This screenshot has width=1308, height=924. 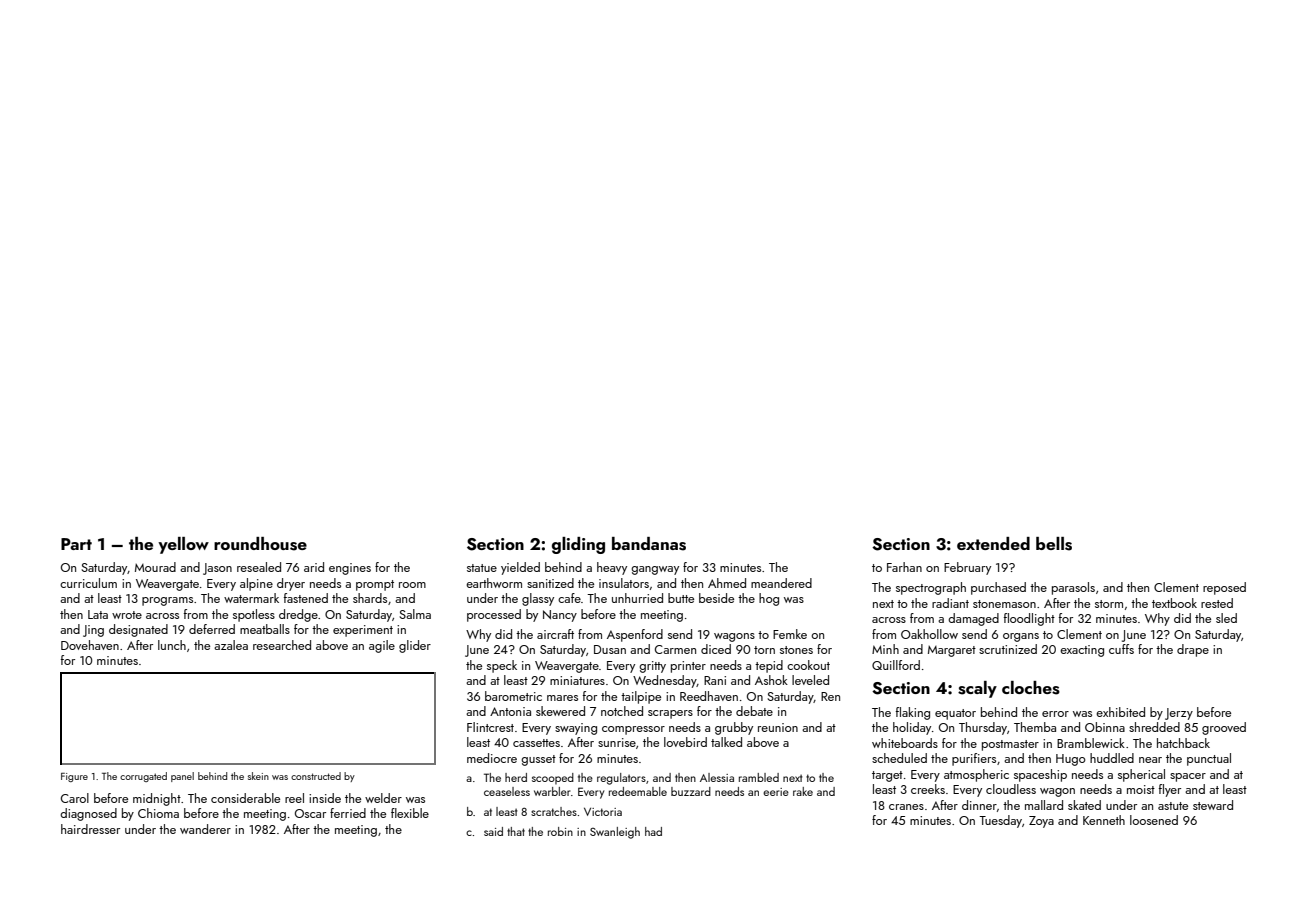 I want to click on bells, so click(x=1054, y=544).
